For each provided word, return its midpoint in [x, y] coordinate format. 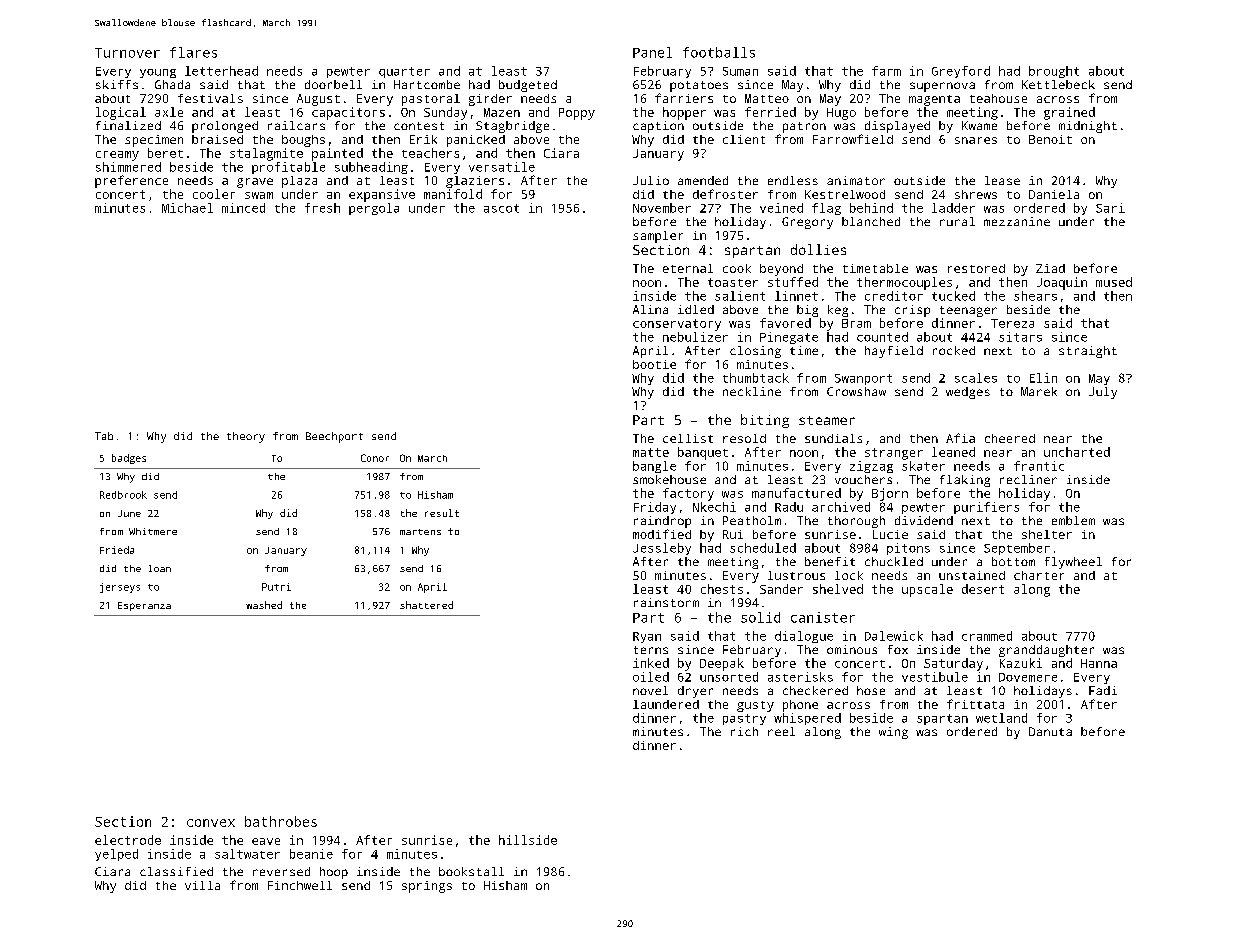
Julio [651, 180]
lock [849, 575]
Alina [650, 309]
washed [264, 605]
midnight [1088, 127]
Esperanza [144, 606]
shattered [426, 605]
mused [1114, 282]
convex [211, 823]
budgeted [528, 86]
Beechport [334, 437]
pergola [374, 209]
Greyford [961, 72]
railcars [296, 125]
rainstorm [666, 602]
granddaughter [1046, 651]
